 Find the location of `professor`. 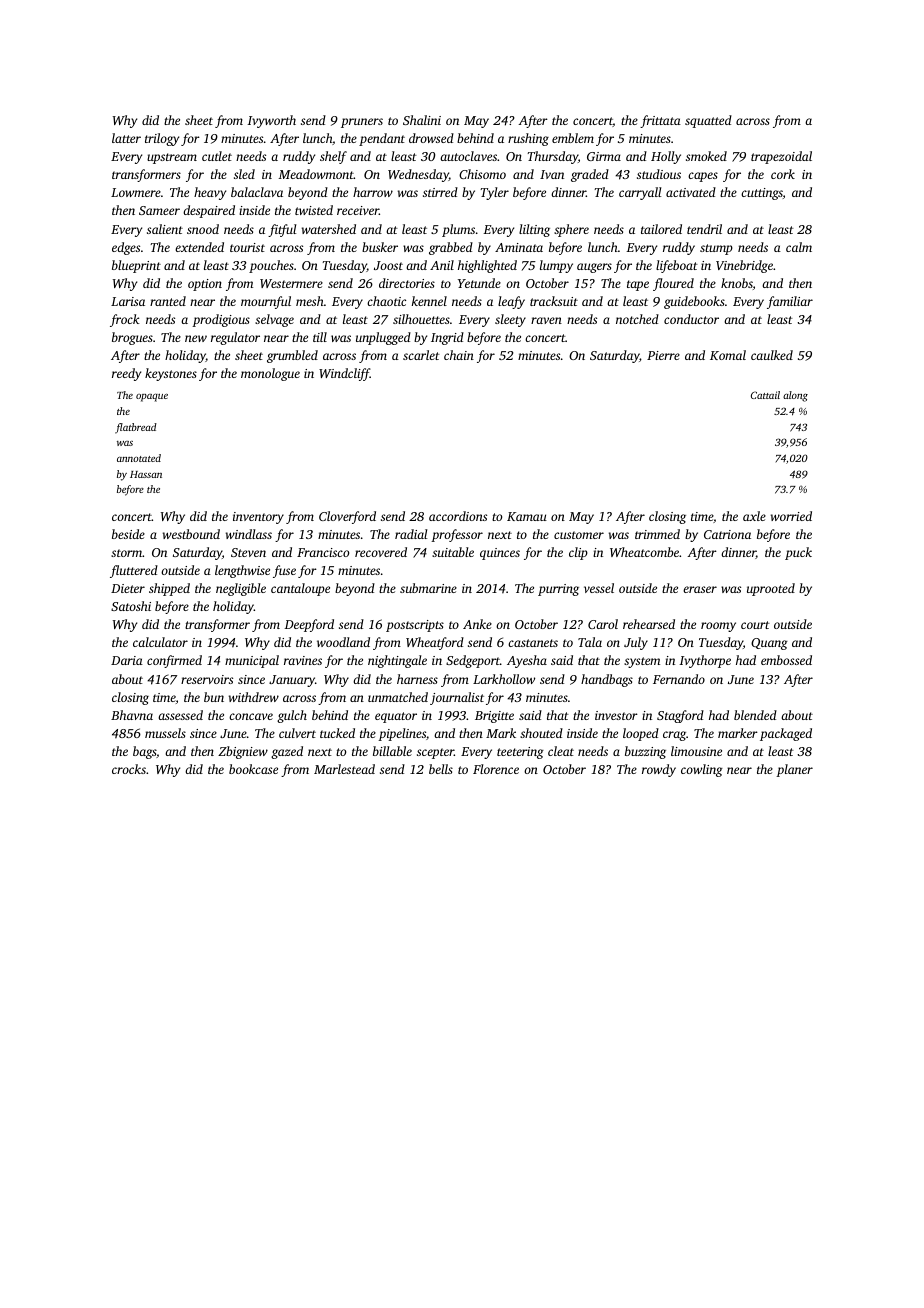

professor is located at coordinates (457, 535).
